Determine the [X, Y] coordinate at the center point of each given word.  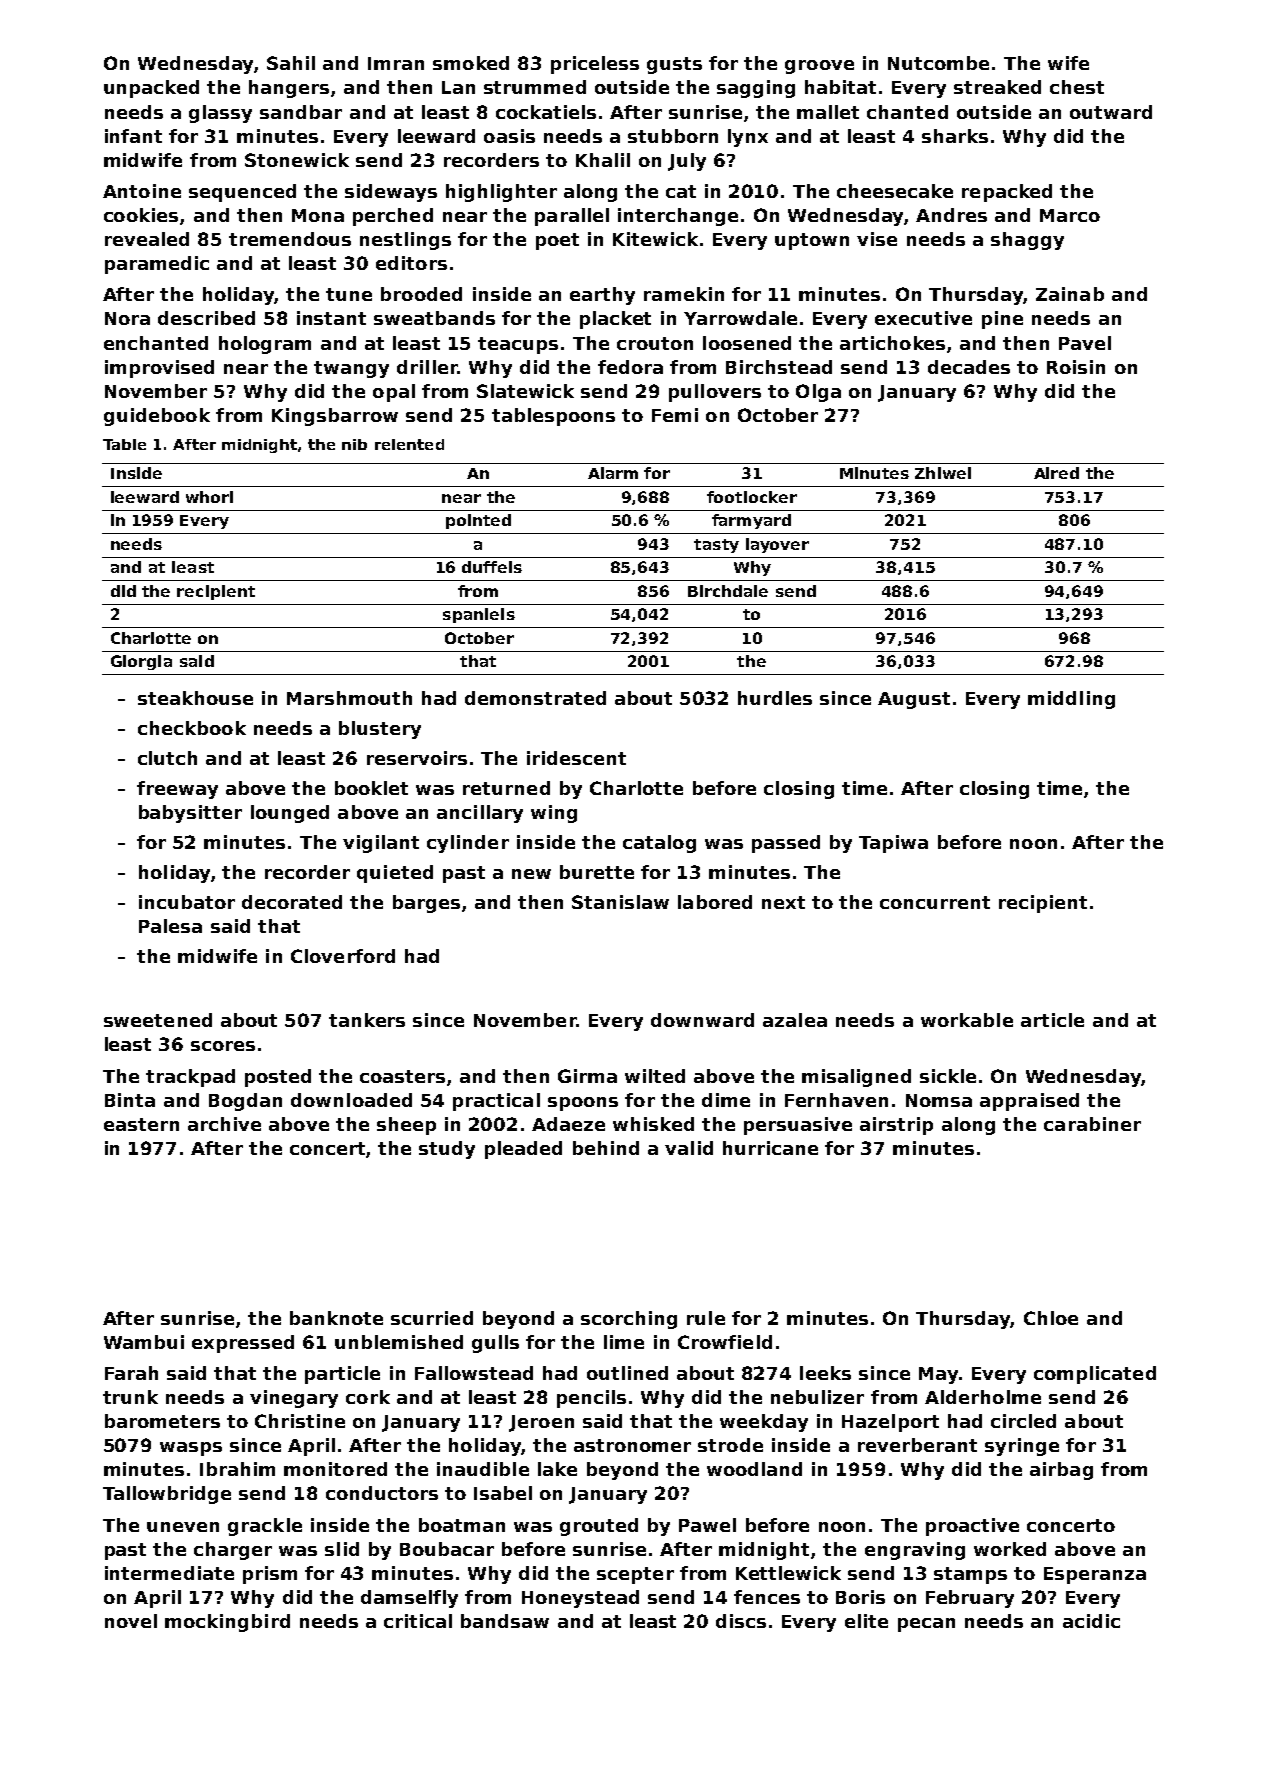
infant [133, 136]
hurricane [770, 1148]
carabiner [1092, 1124]
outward [1111, 112]
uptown [812, 241]
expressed [243, 1344]
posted [278, 1078]
